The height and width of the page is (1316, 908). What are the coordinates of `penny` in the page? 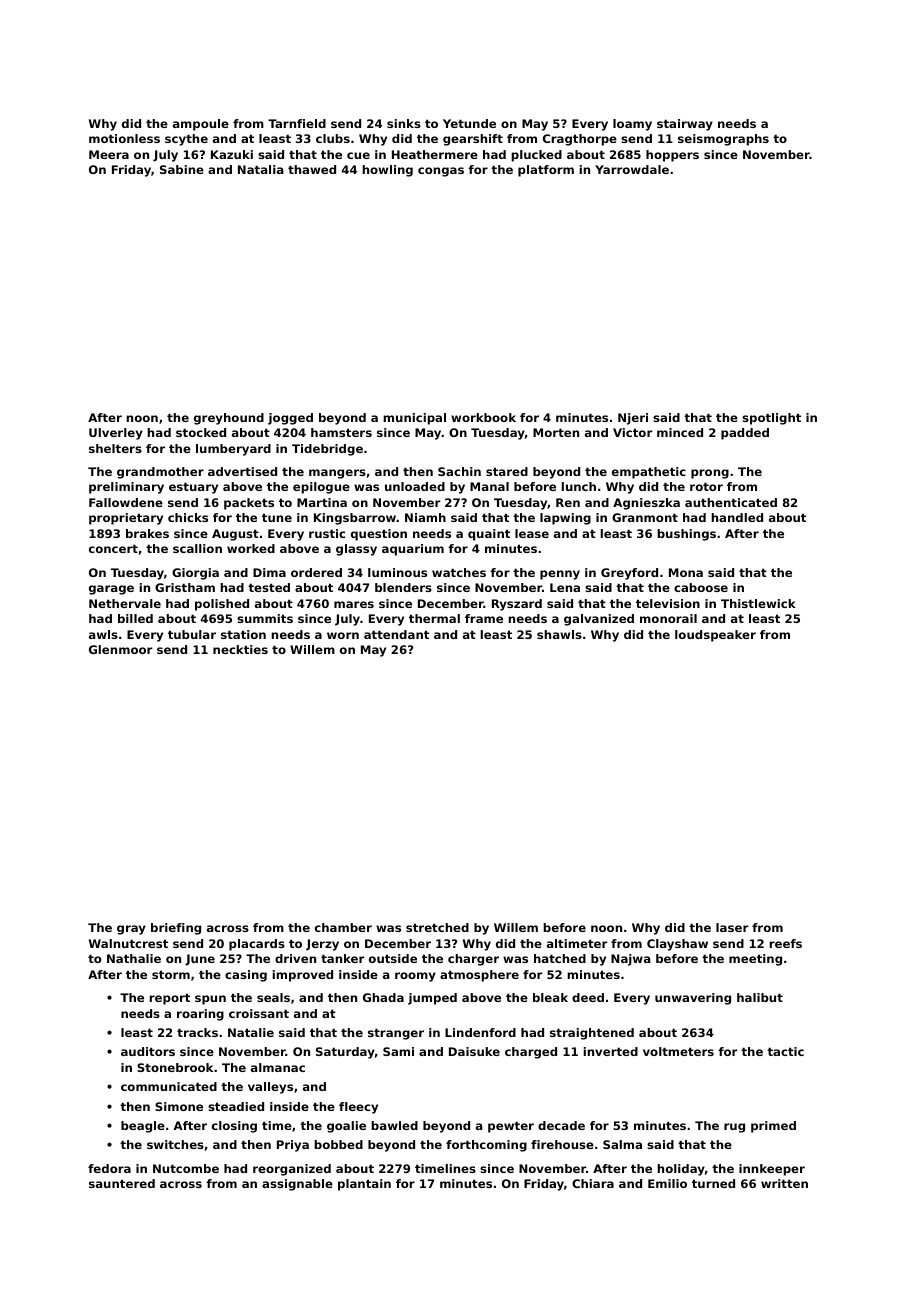 It's located at (560, 575).
